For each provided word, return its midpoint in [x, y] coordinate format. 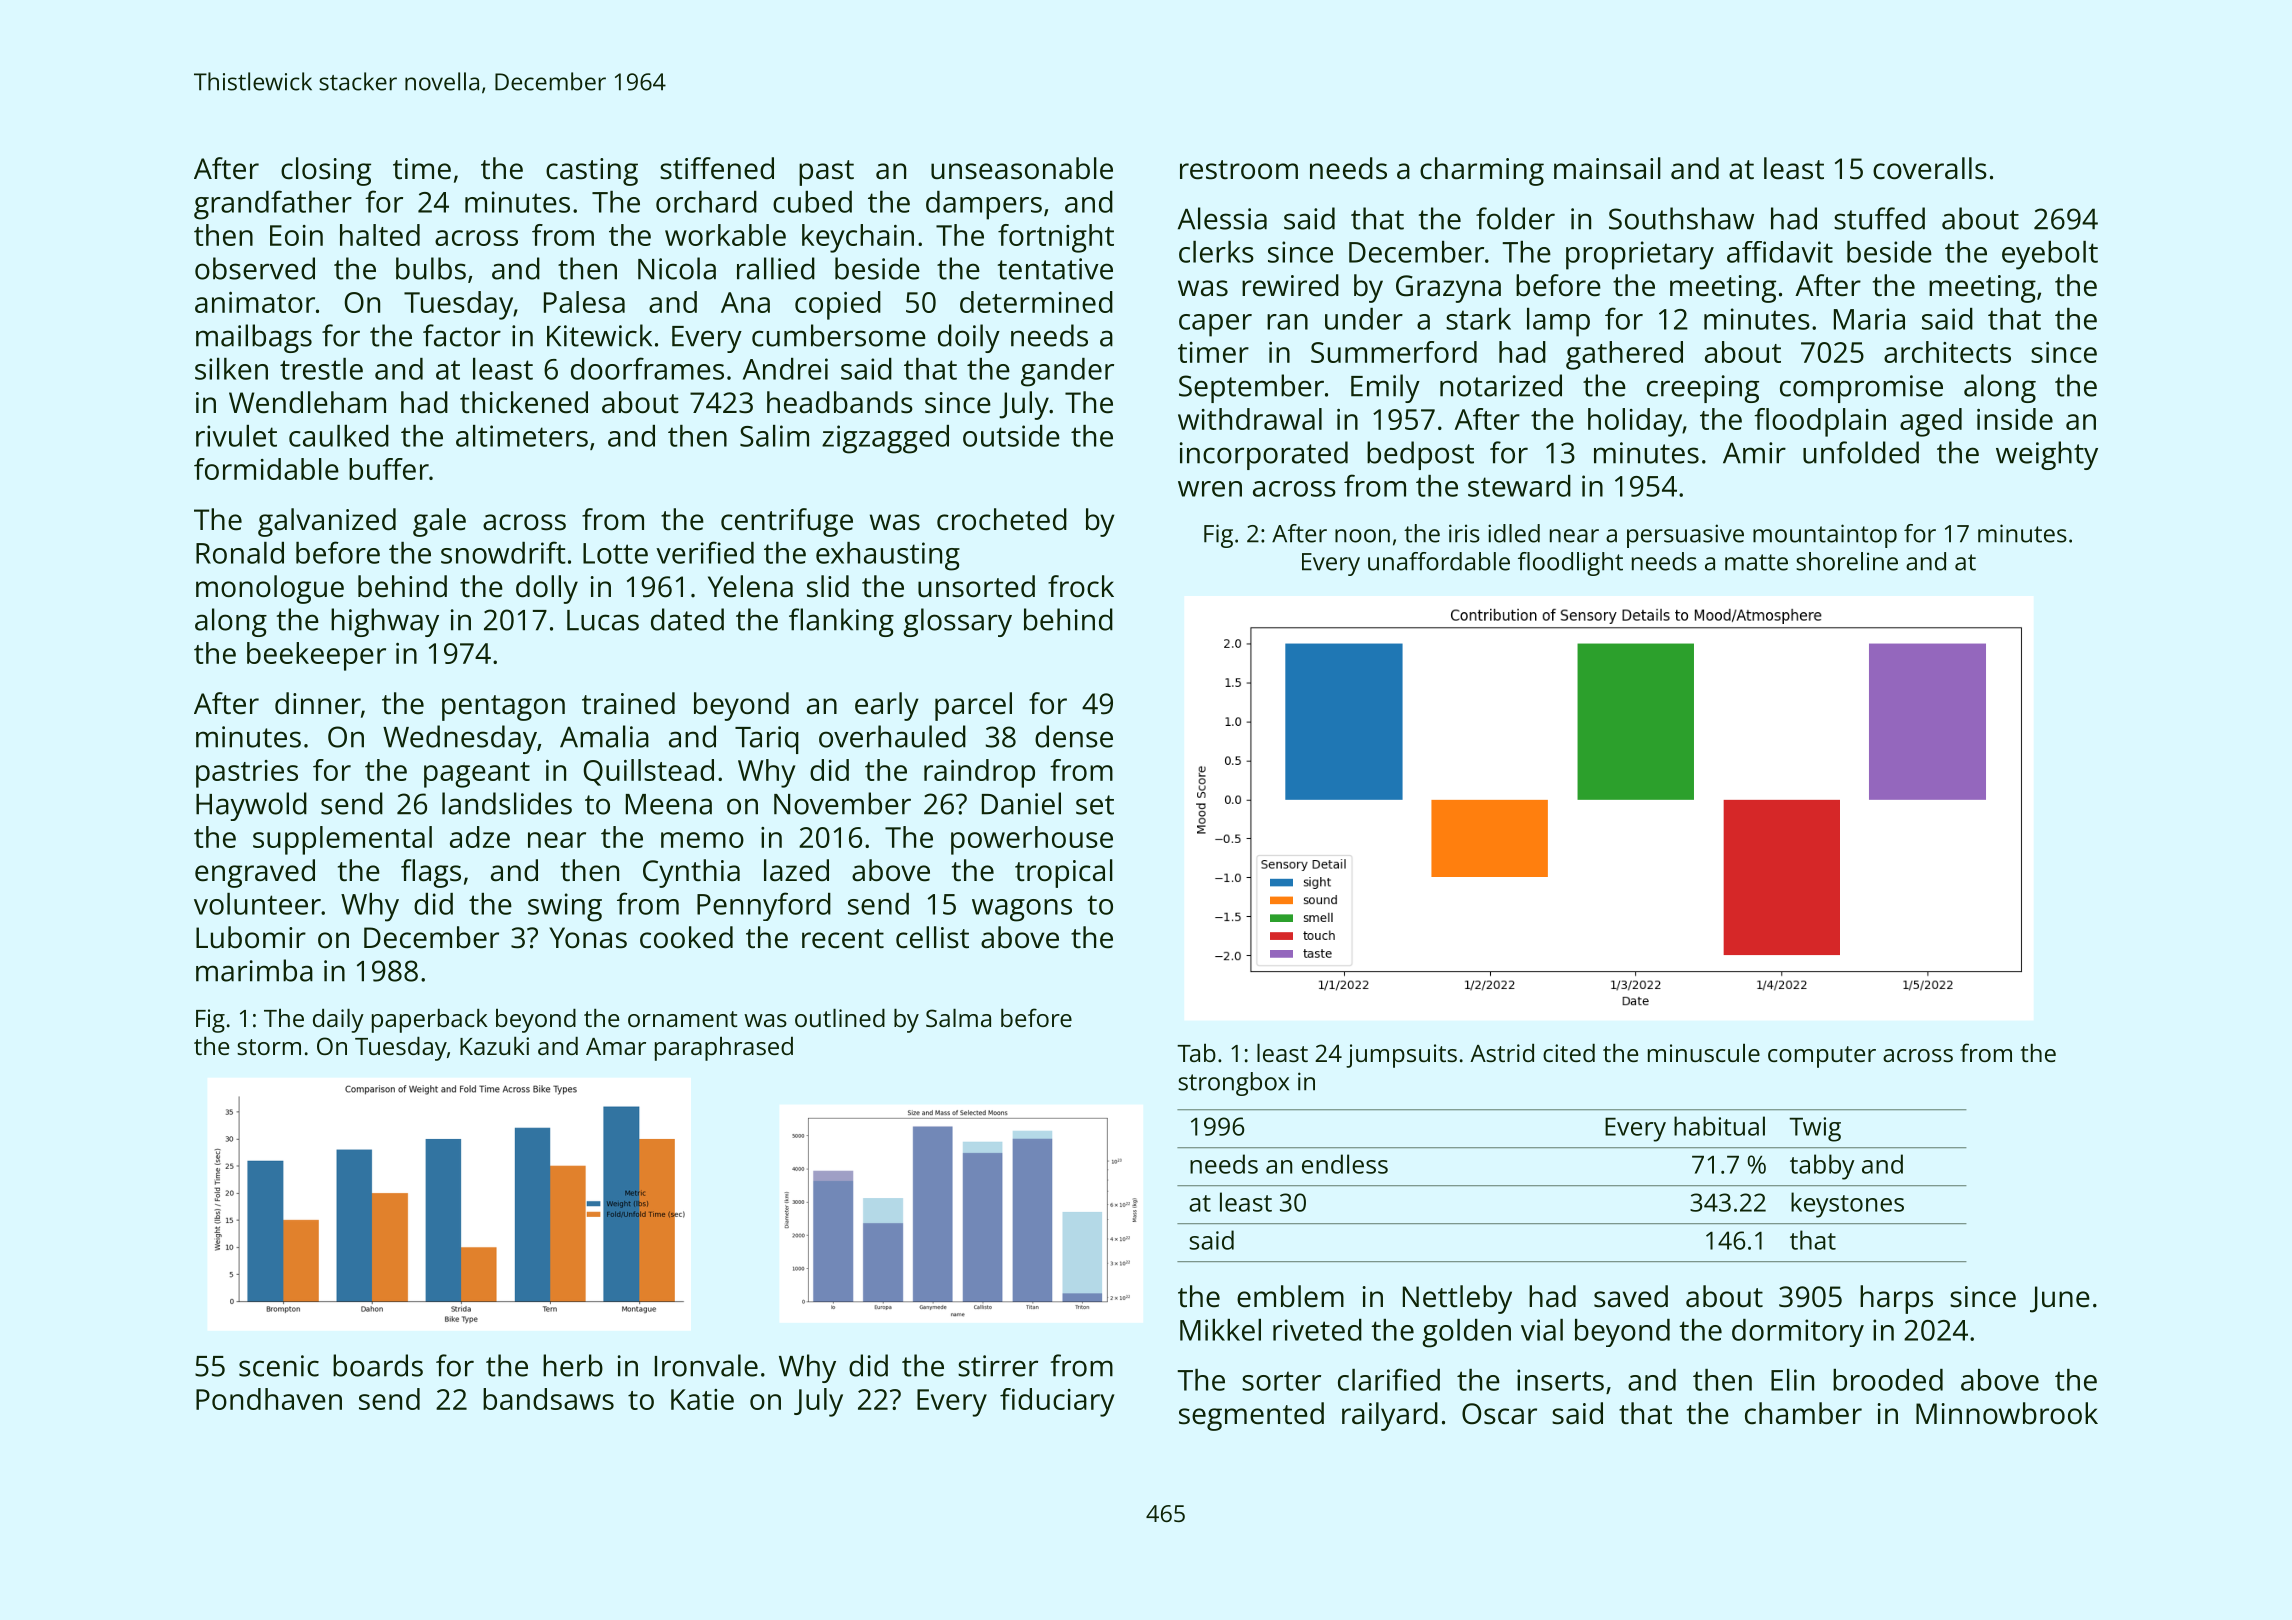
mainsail [1607, 168]
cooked [686, 937]
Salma [958, 1018]
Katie [702, 1399]
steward [1519, 486]
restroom [1239, 170]
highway [385, 622]
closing [326, 171]
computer [1822, 1057]
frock [1081, 586]
